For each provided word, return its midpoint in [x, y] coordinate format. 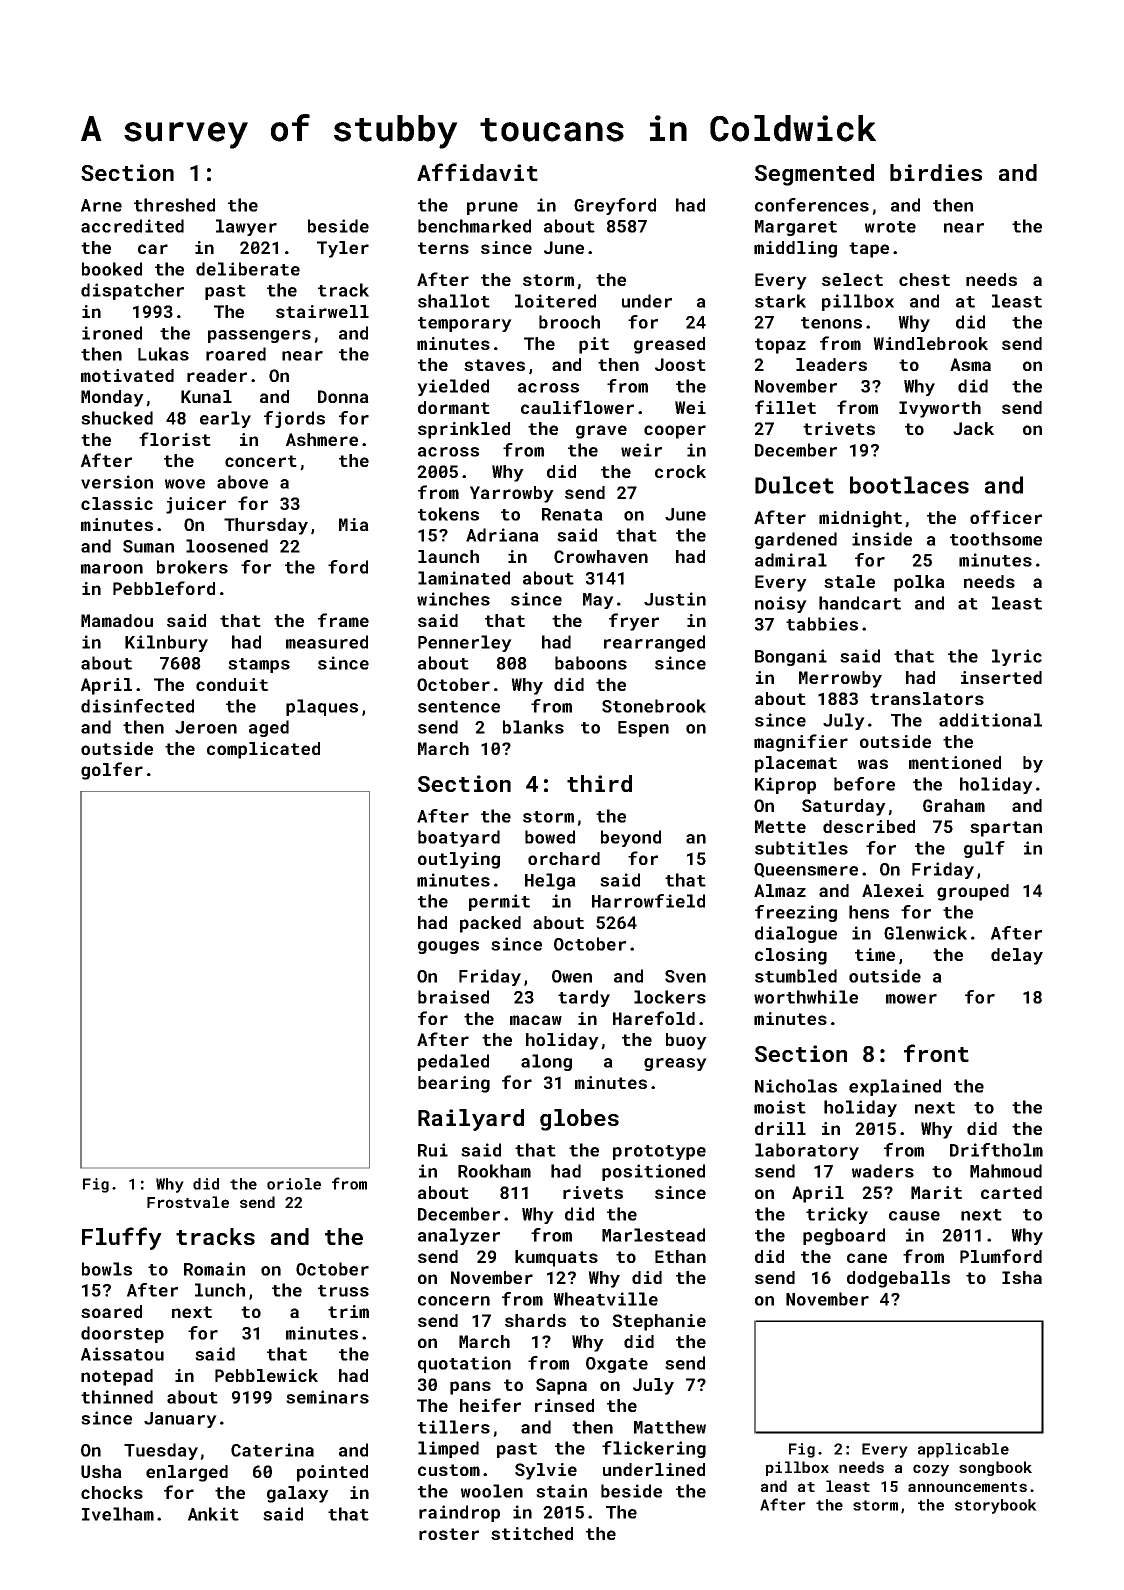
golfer [112, 771]
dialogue [796, 934]
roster [449, 1534]
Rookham [494, 1171]
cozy [931, 1470]
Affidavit [477, 172]
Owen [572, 976]
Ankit [213, 1514]
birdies [936, 172]
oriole [294, 1184]
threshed [174, 205]
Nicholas [796, 1086]
